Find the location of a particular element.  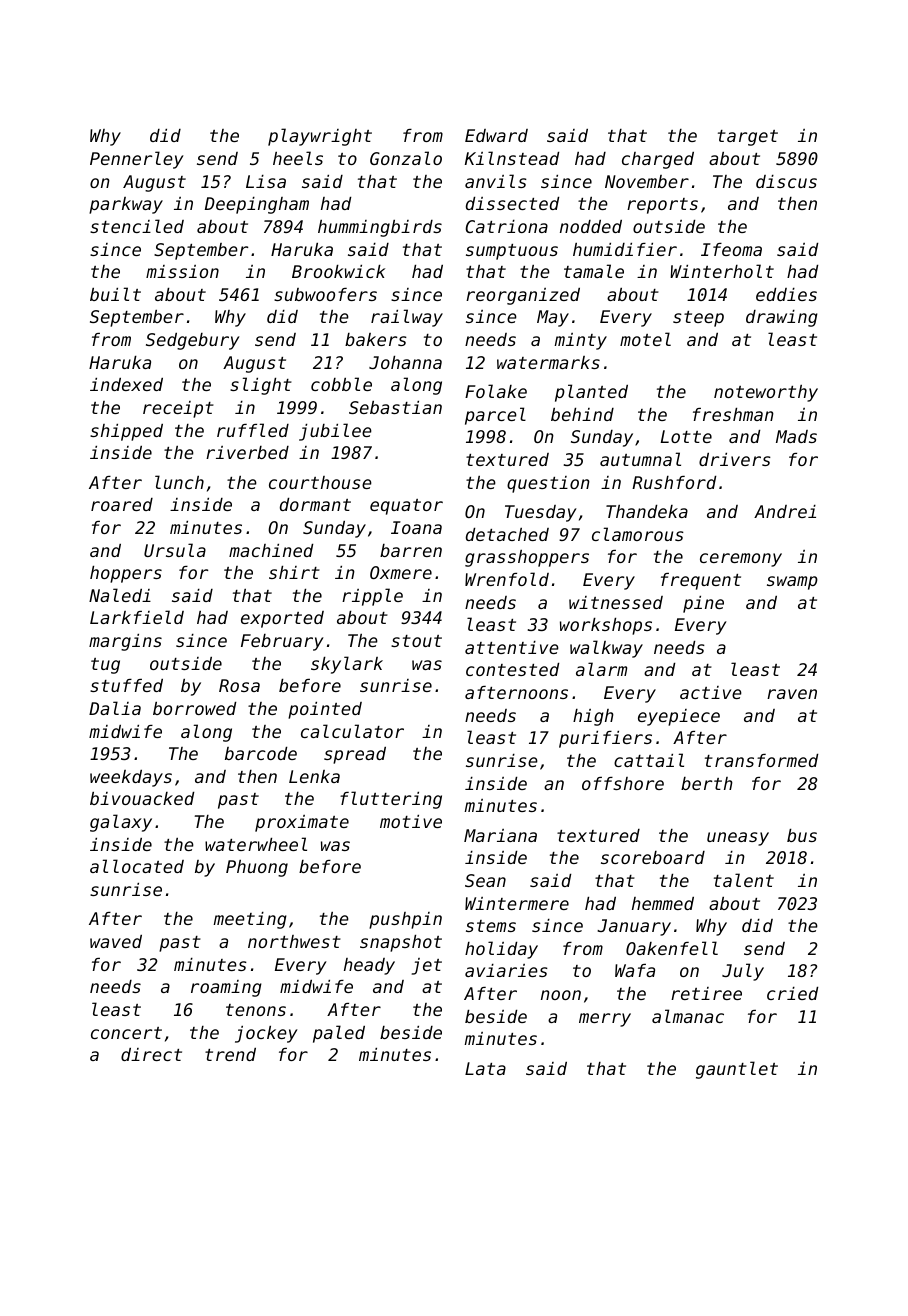

Lata is located at coordinates (485, 1068).
